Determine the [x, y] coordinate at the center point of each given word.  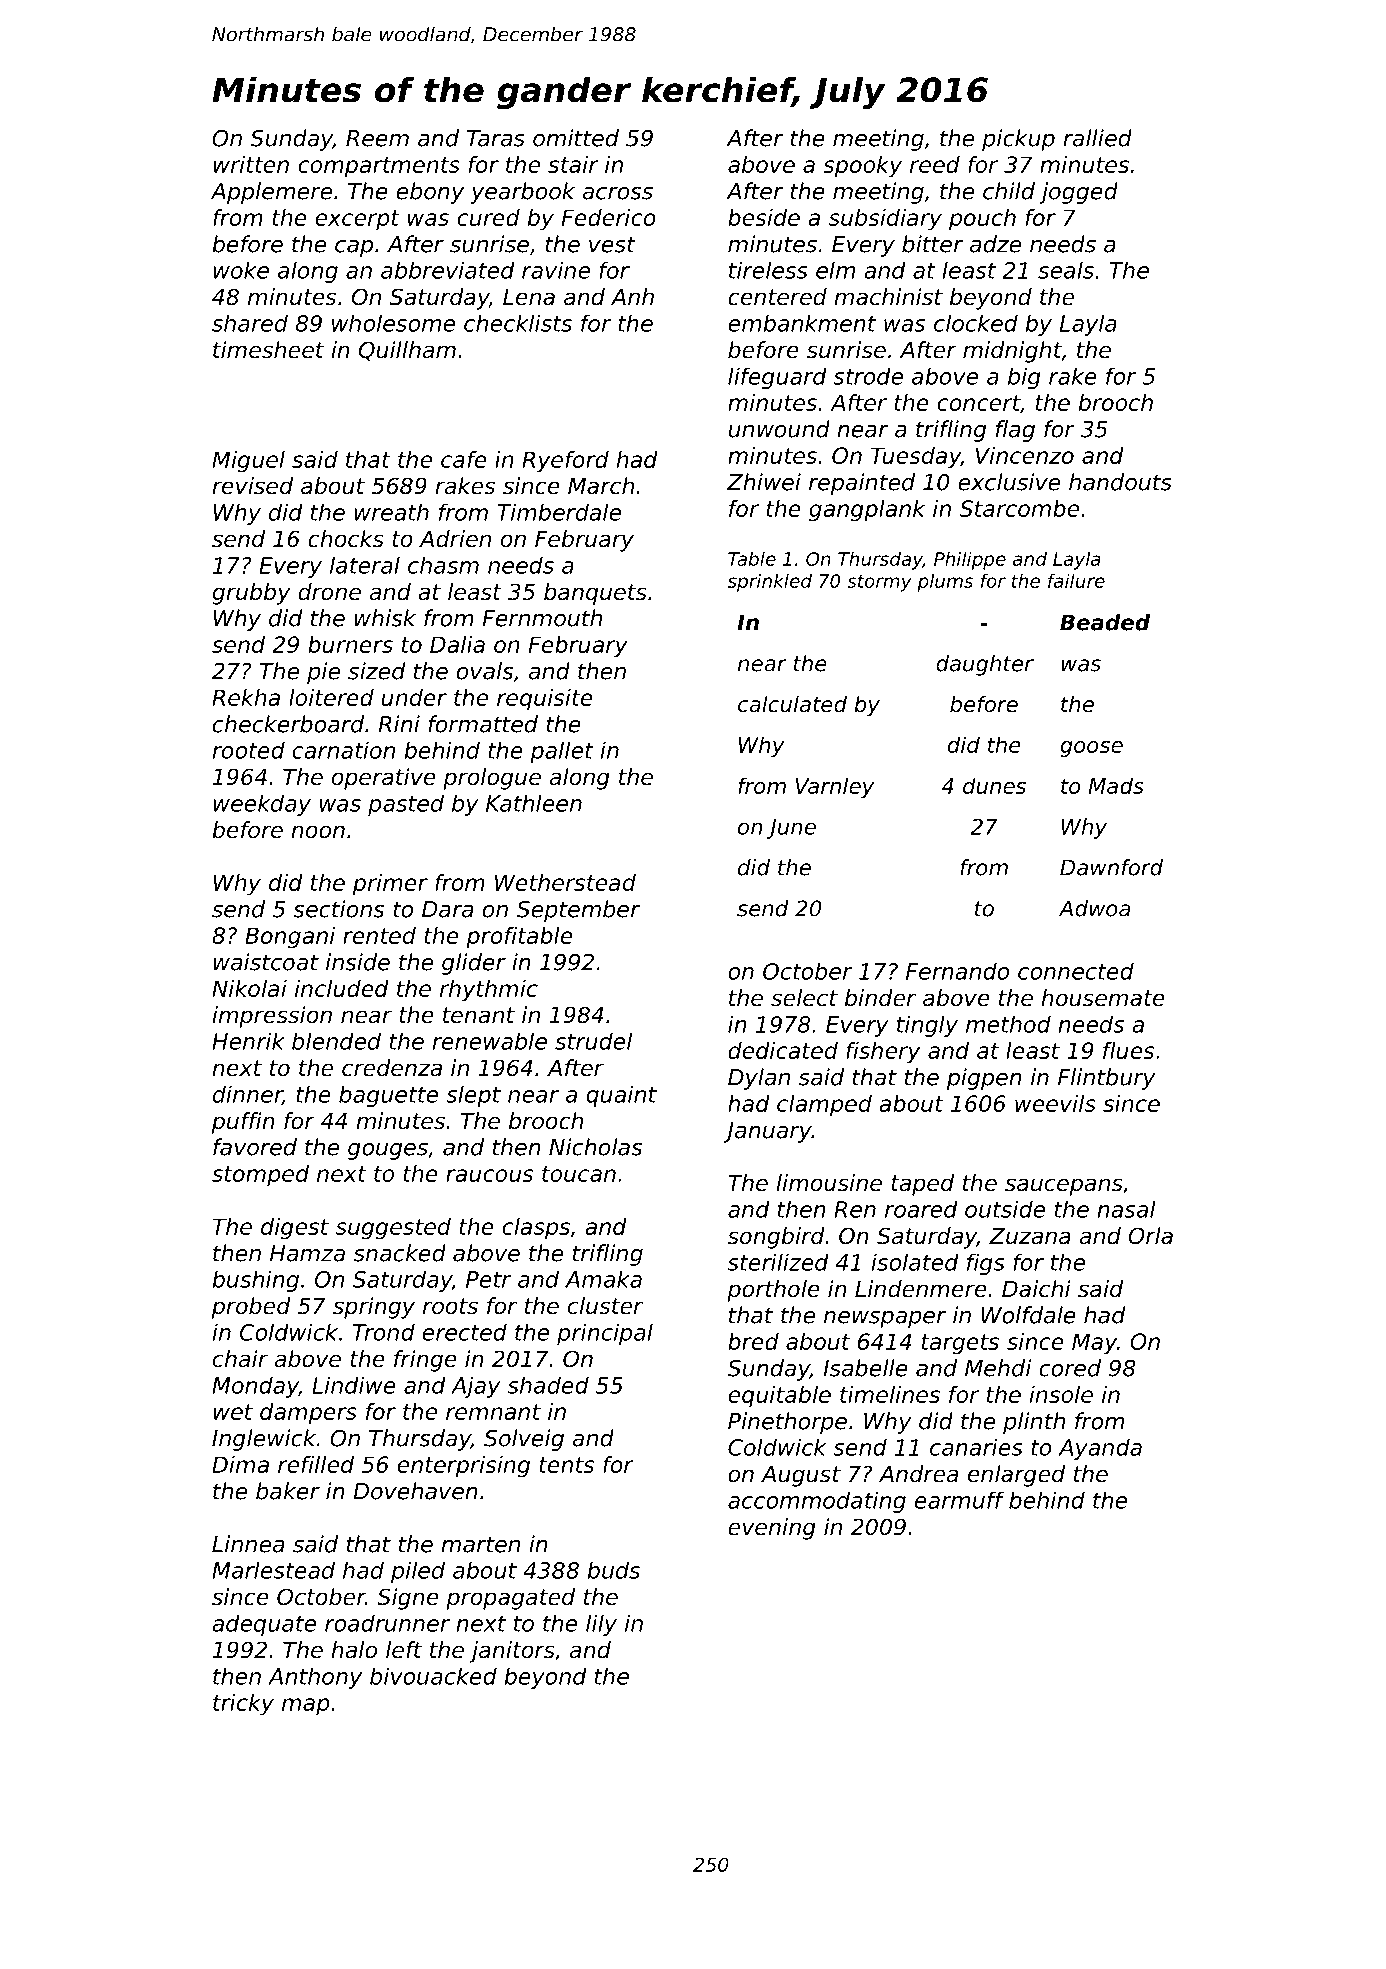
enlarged [1016, 1476]
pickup [1018, 140]
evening [772, 1529]
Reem [377, 138]
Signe [408, 1599]
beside [764, 217]
